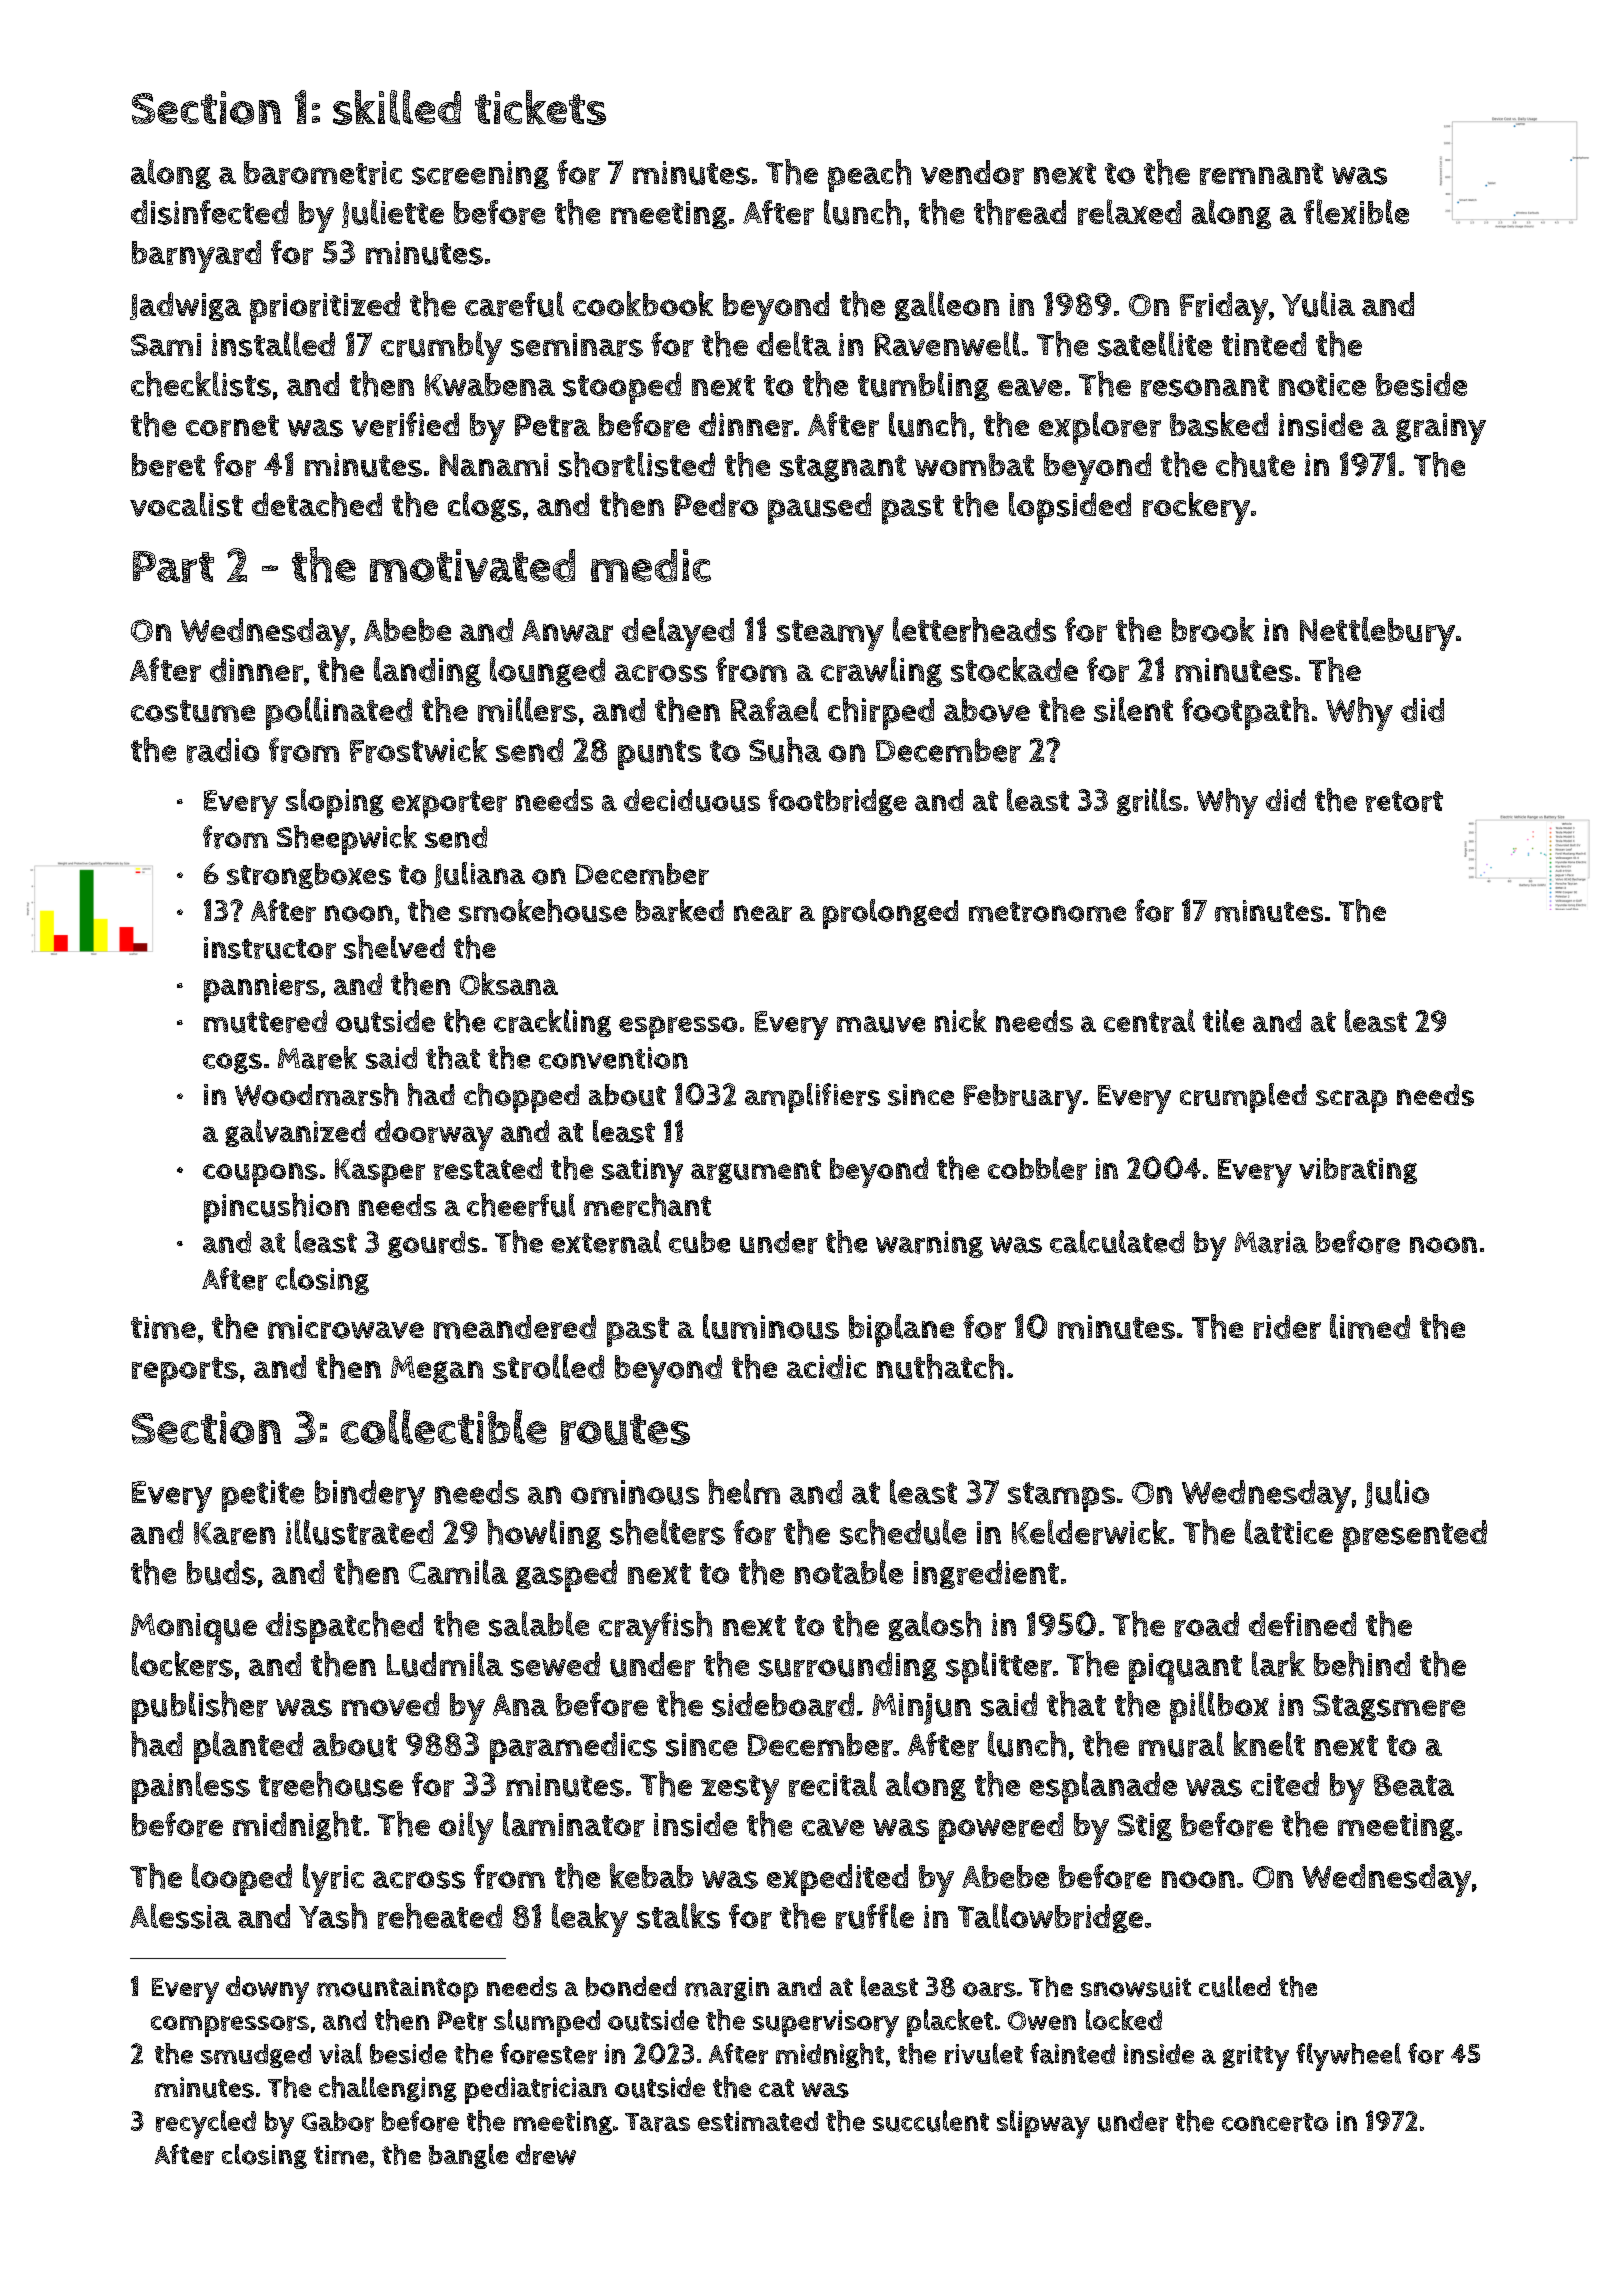  I want to click on flywheel, so click(1348, 2057).
